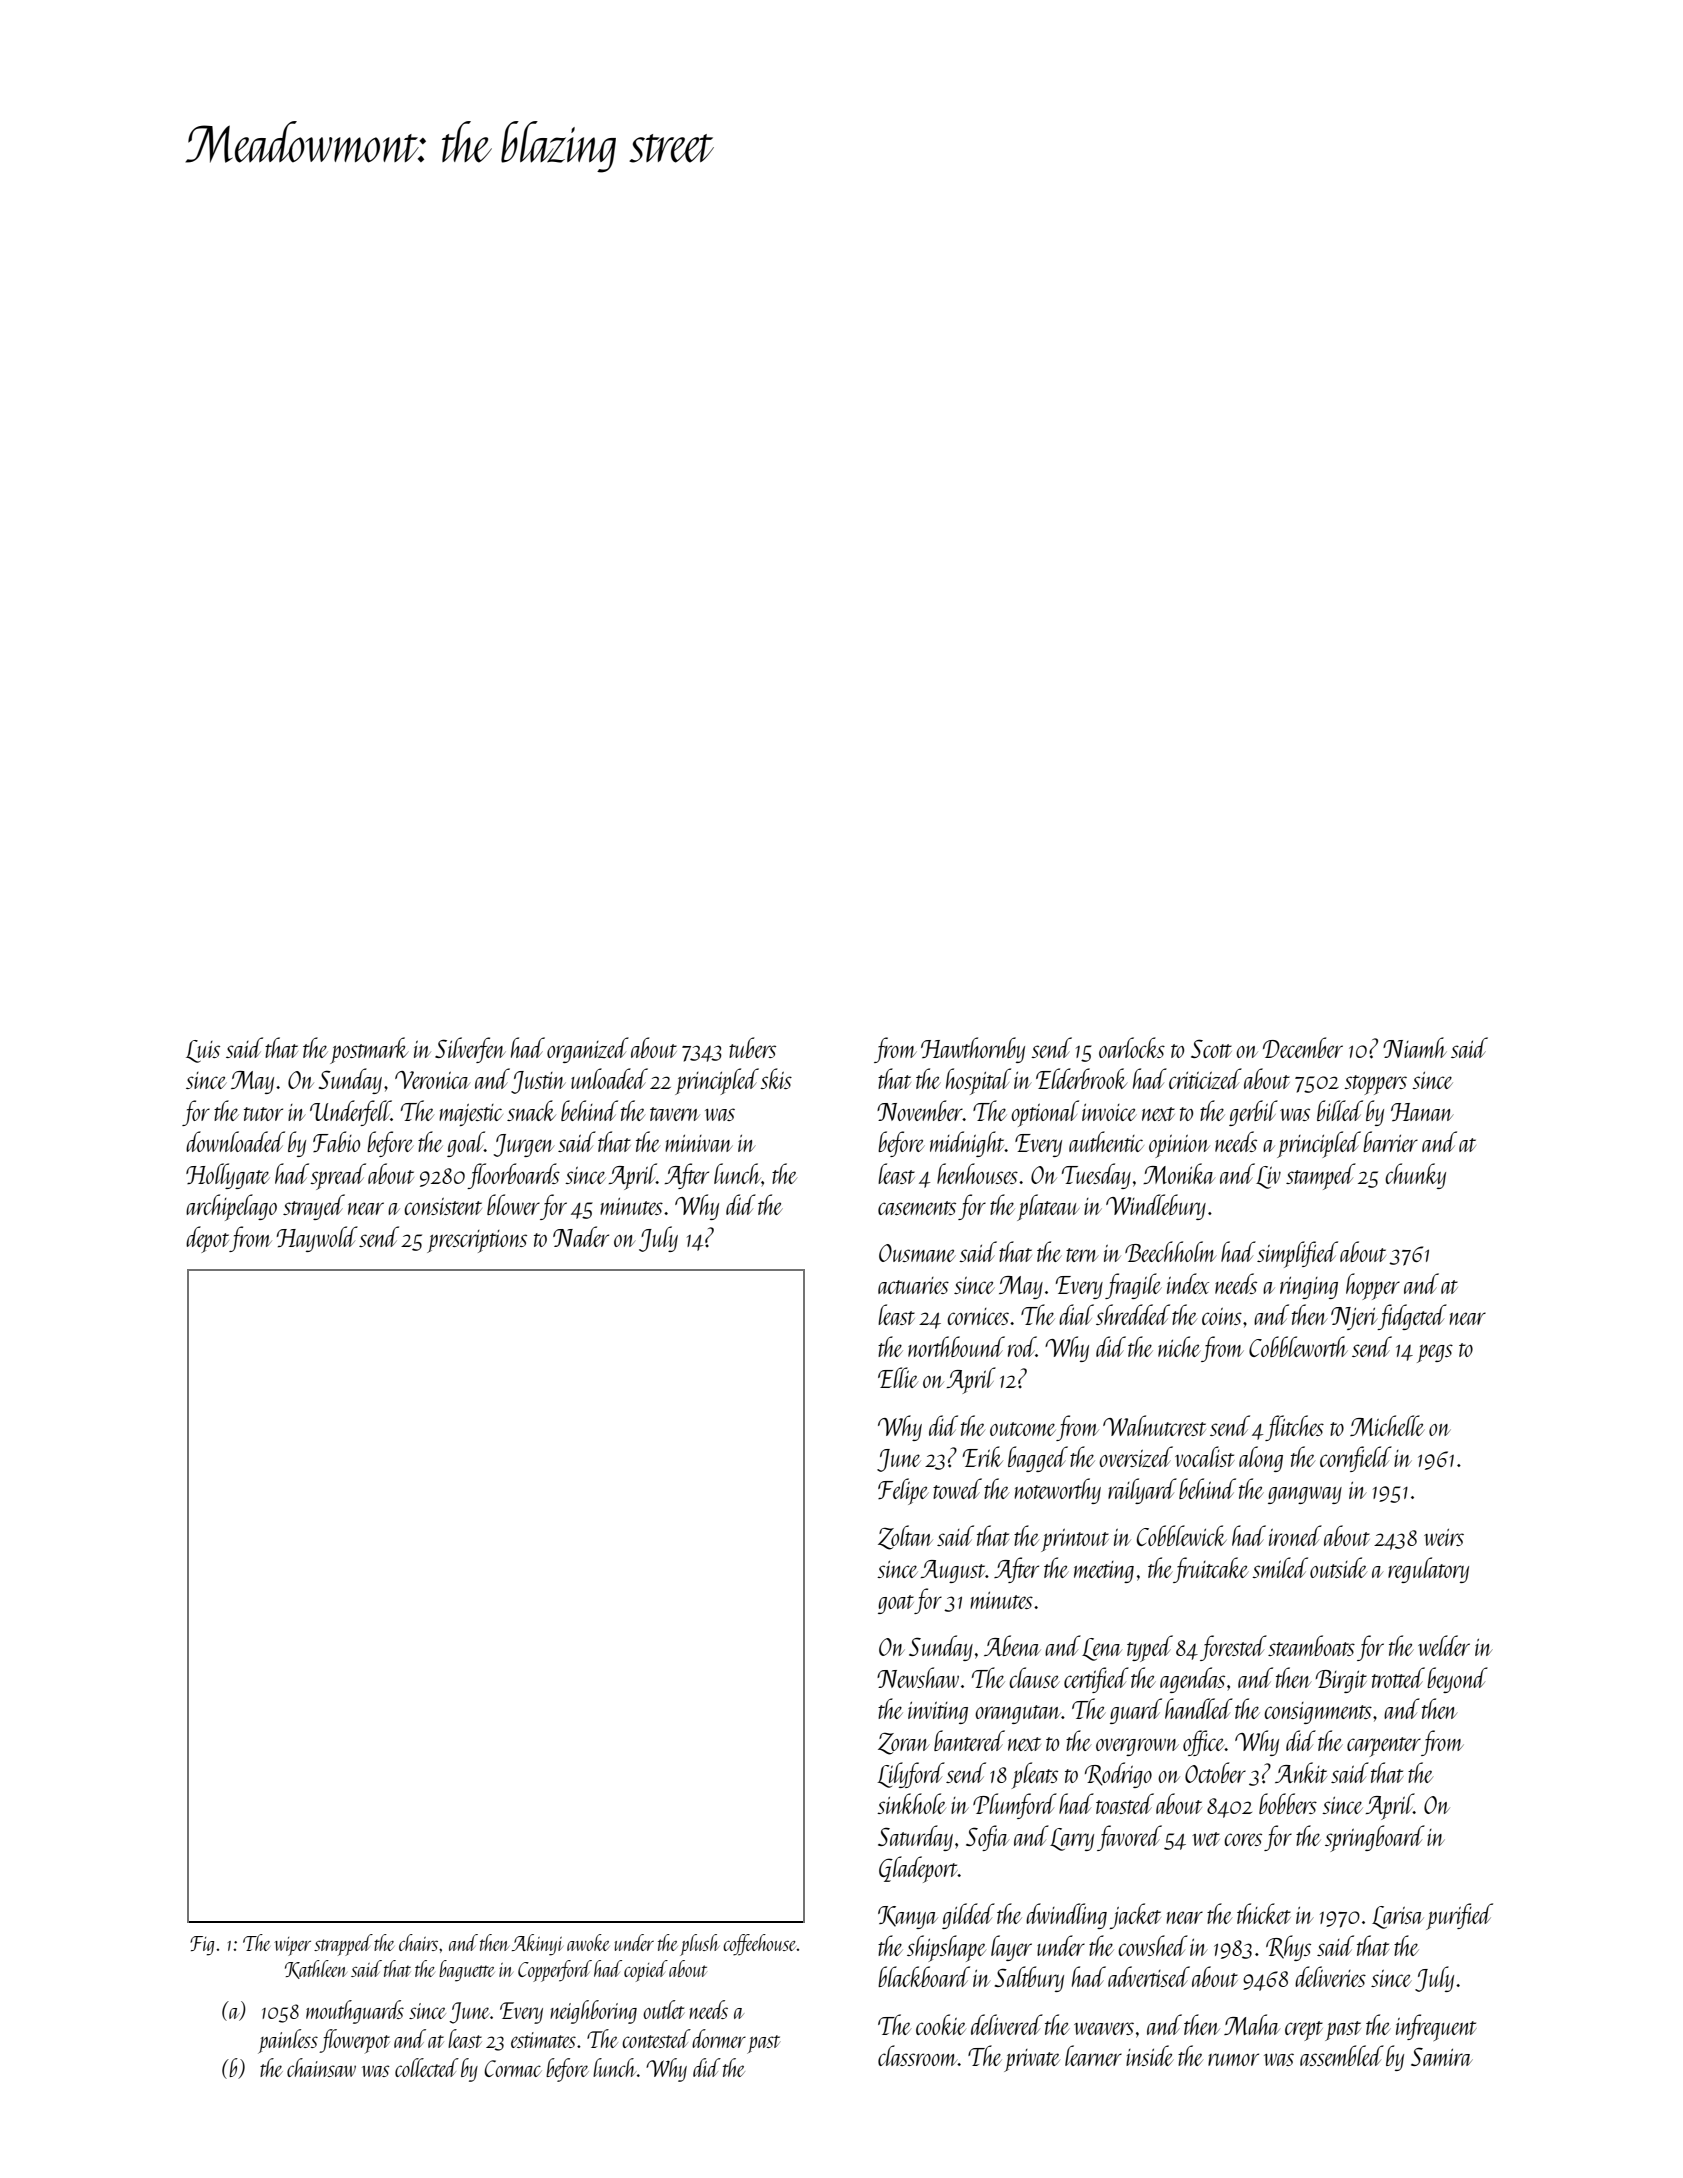 This screenshot has width=1683, height=2178. I want to click on private, so click(1032, 2060).
